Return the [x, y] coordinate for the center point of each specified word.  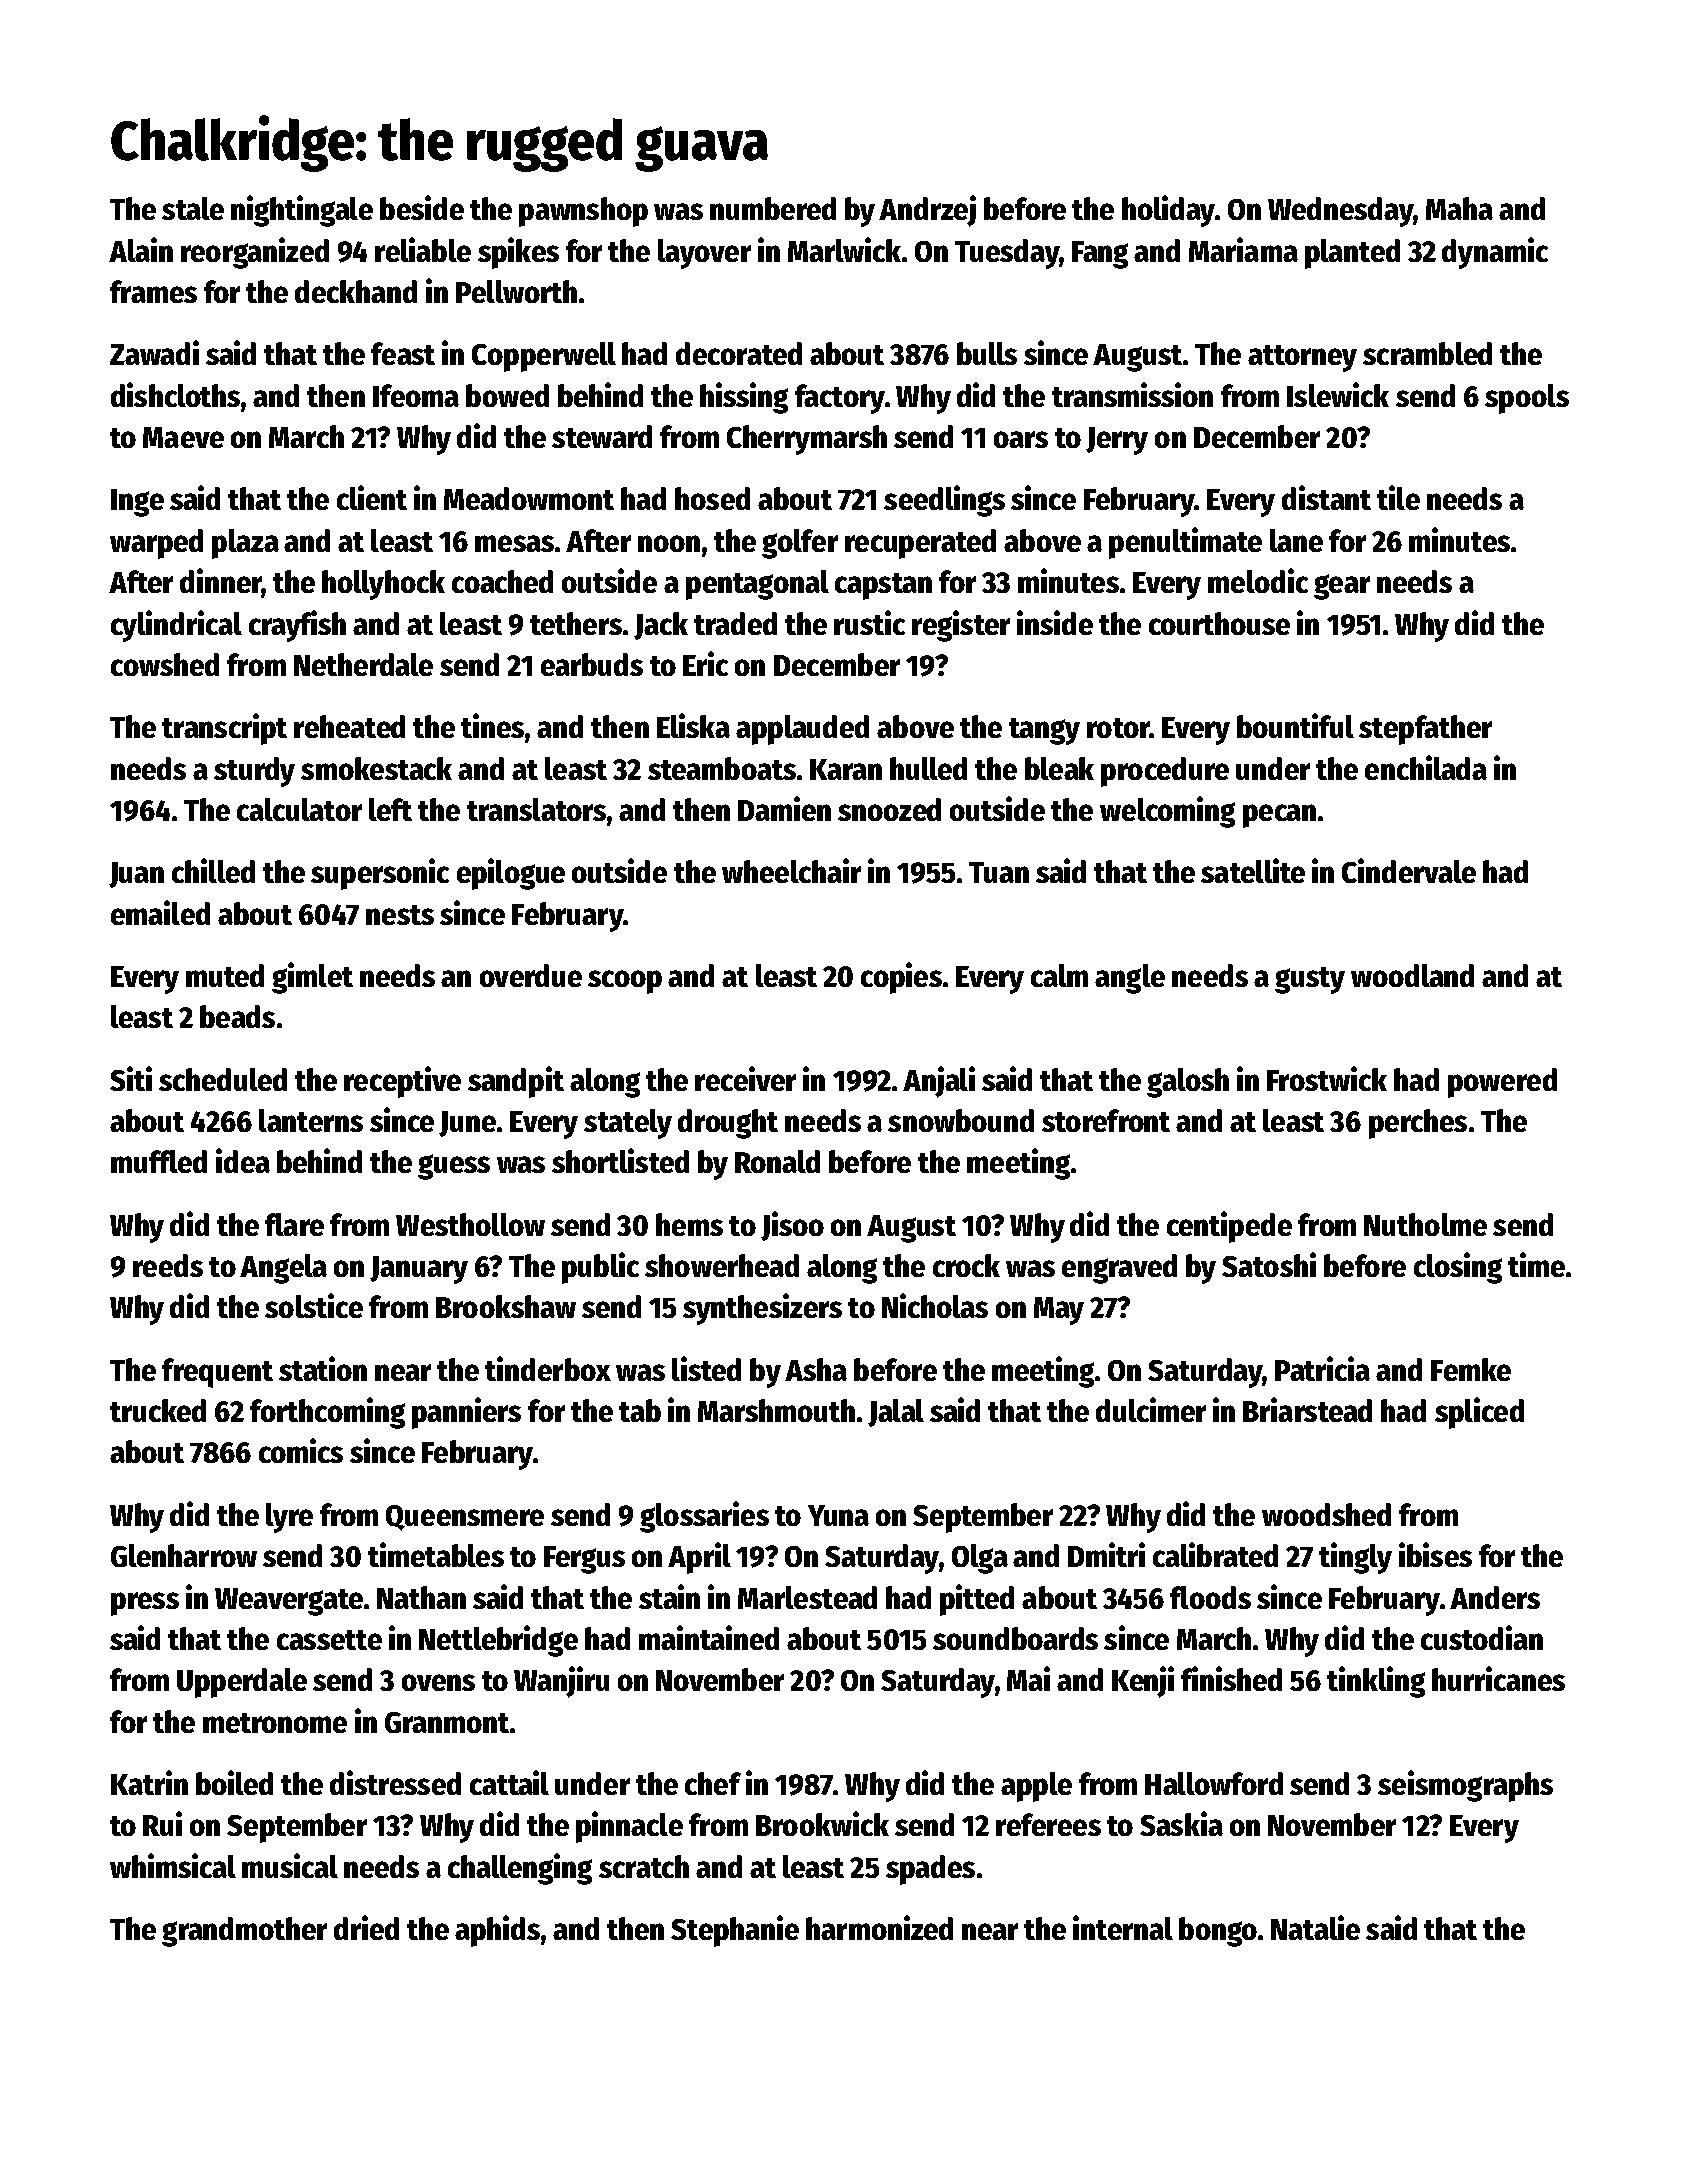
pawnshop [583, 212]
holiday [1168, 211]
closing [1458, 1268]
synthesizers [762, 1309]
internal [1123, 1927]
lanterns [311, 1120]
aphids [497, 1931]
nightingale [302, 211]
